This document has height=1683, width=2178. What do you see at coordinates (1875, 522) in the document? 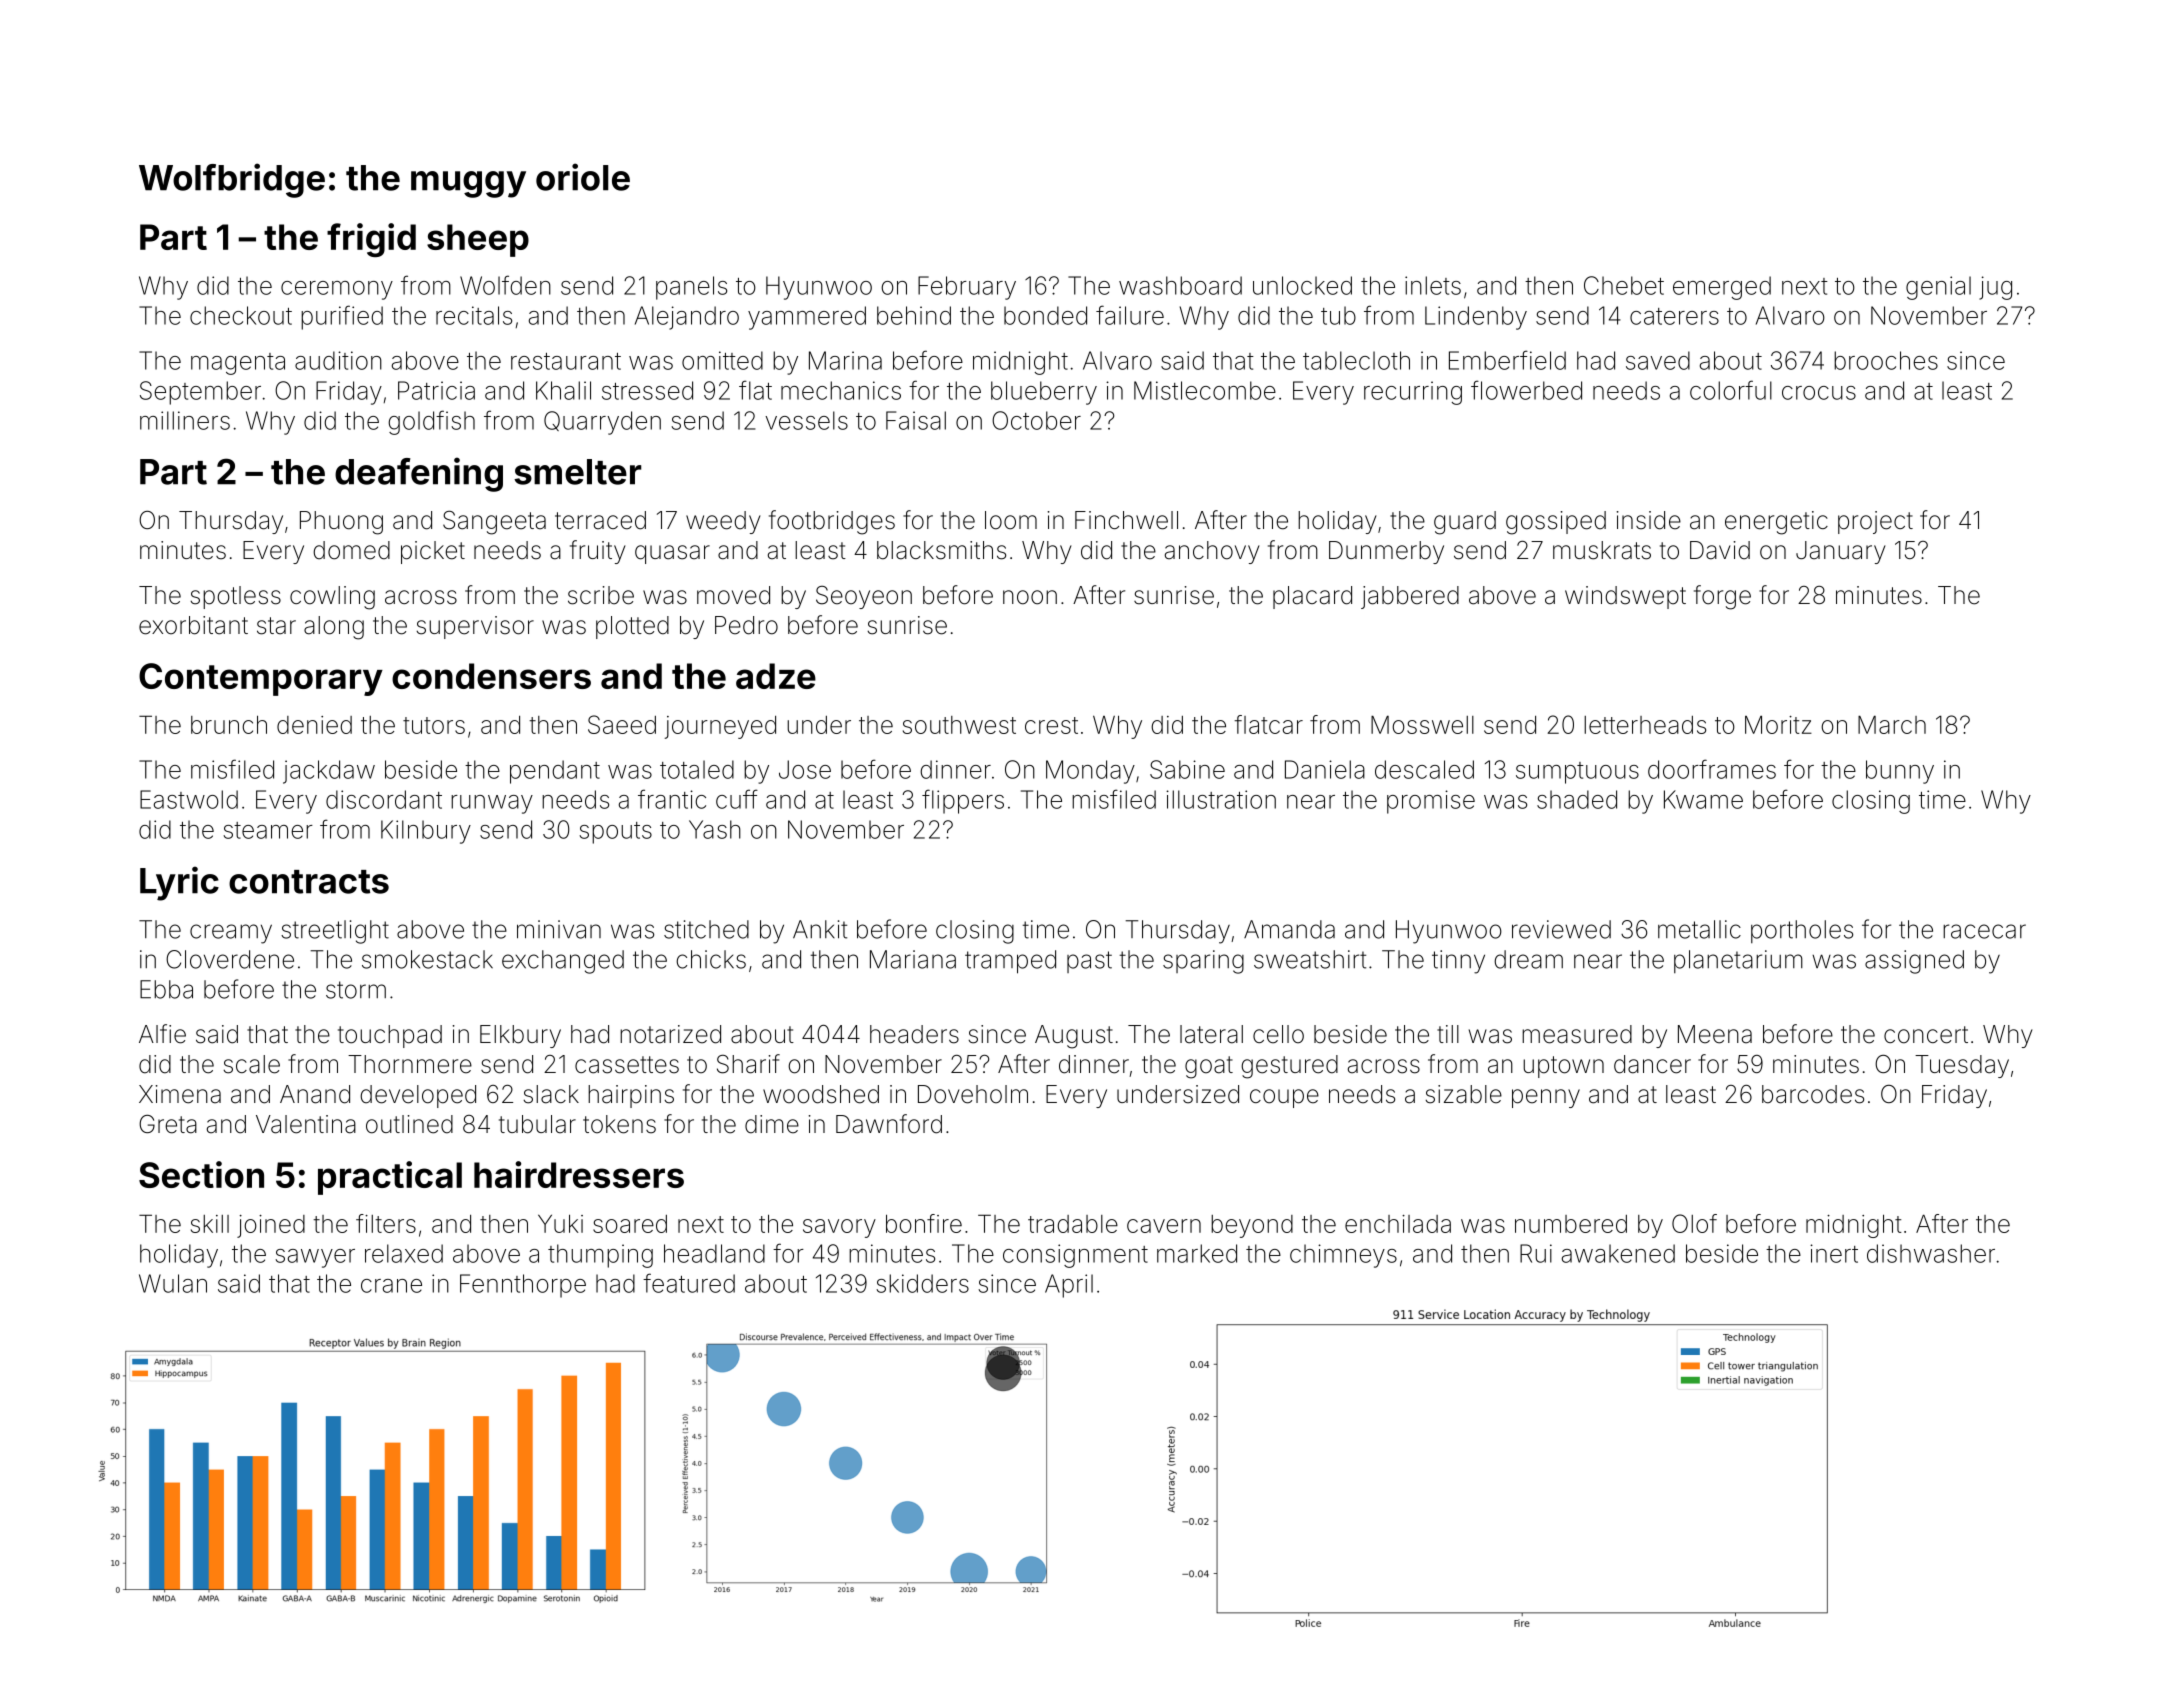
I see `project` at bounding box center [1875, 522].
